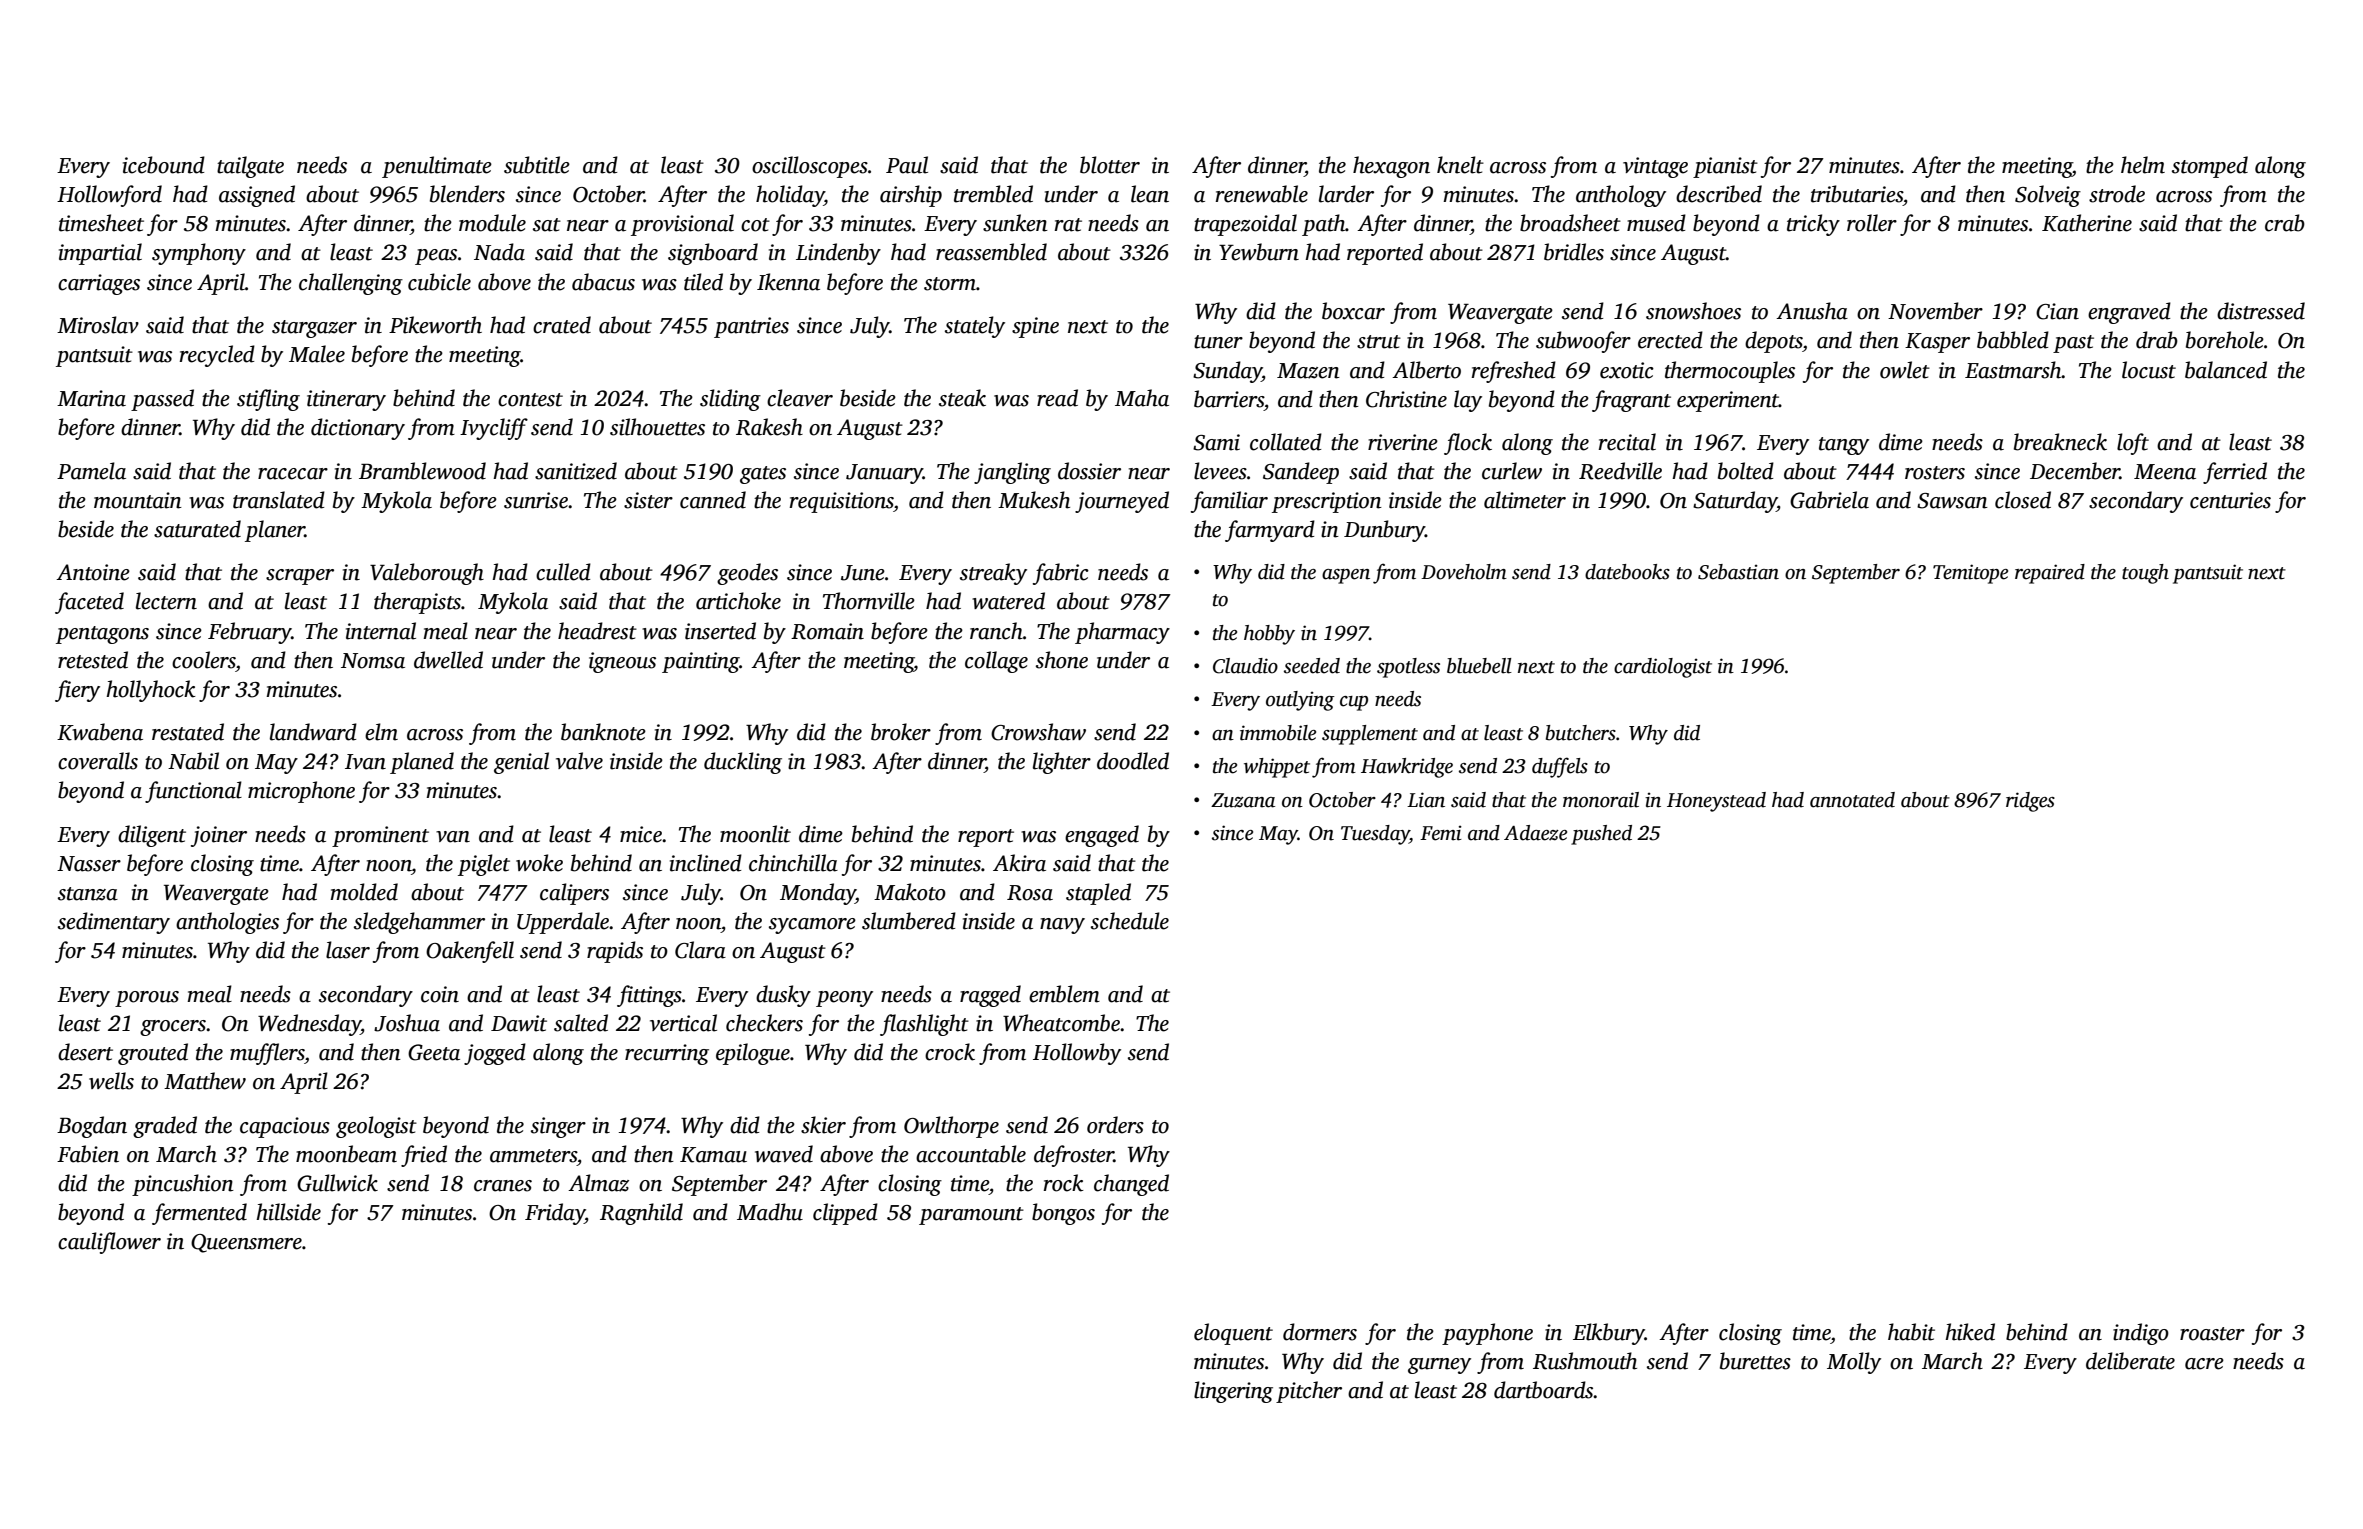 The width and height of the screenshot is (2363, 1529). Describe the element at coordinates (1233, 1392) in the screenshot. I see `lingering` at that location.
